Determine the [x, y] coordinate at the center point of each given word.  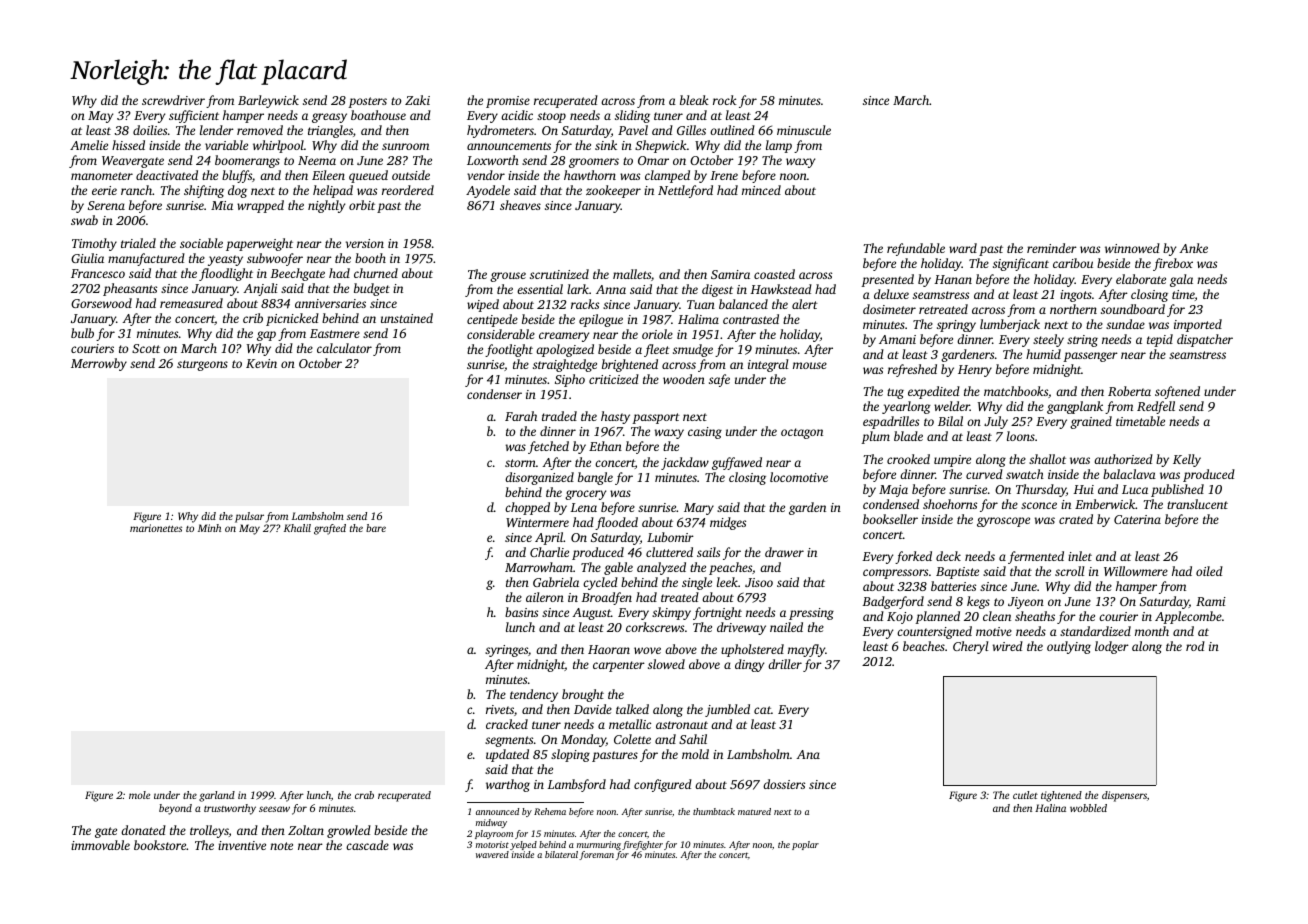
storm [520, 463]
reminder [1052, 248]
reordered [408, 190]
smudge [693, 350]
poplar [805, 845]
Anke [1193, 248]
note [281, 846]
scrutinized [559, 274]
